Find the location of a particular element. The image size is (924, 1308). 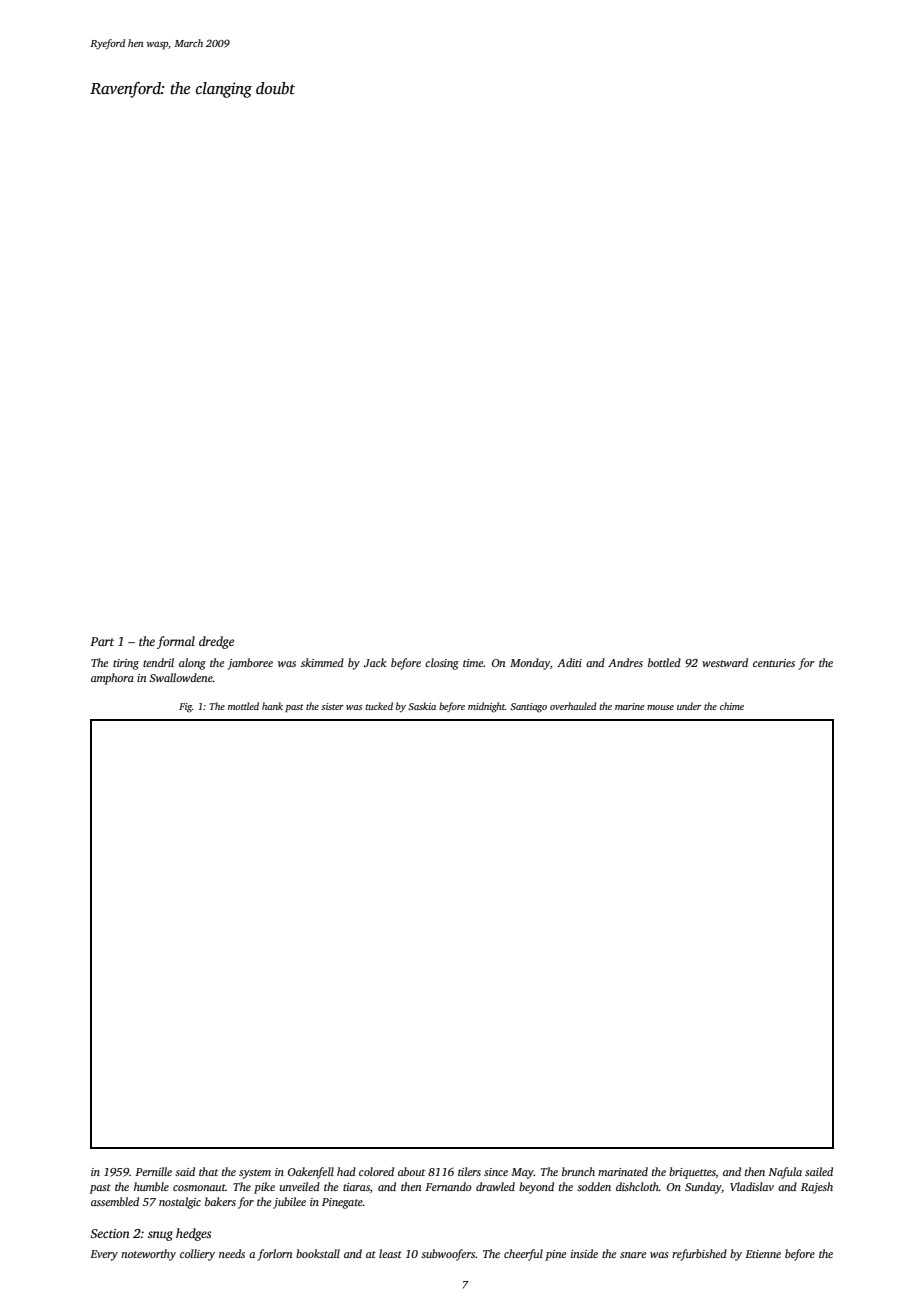

Fig is located at coordinates (185, 708).
